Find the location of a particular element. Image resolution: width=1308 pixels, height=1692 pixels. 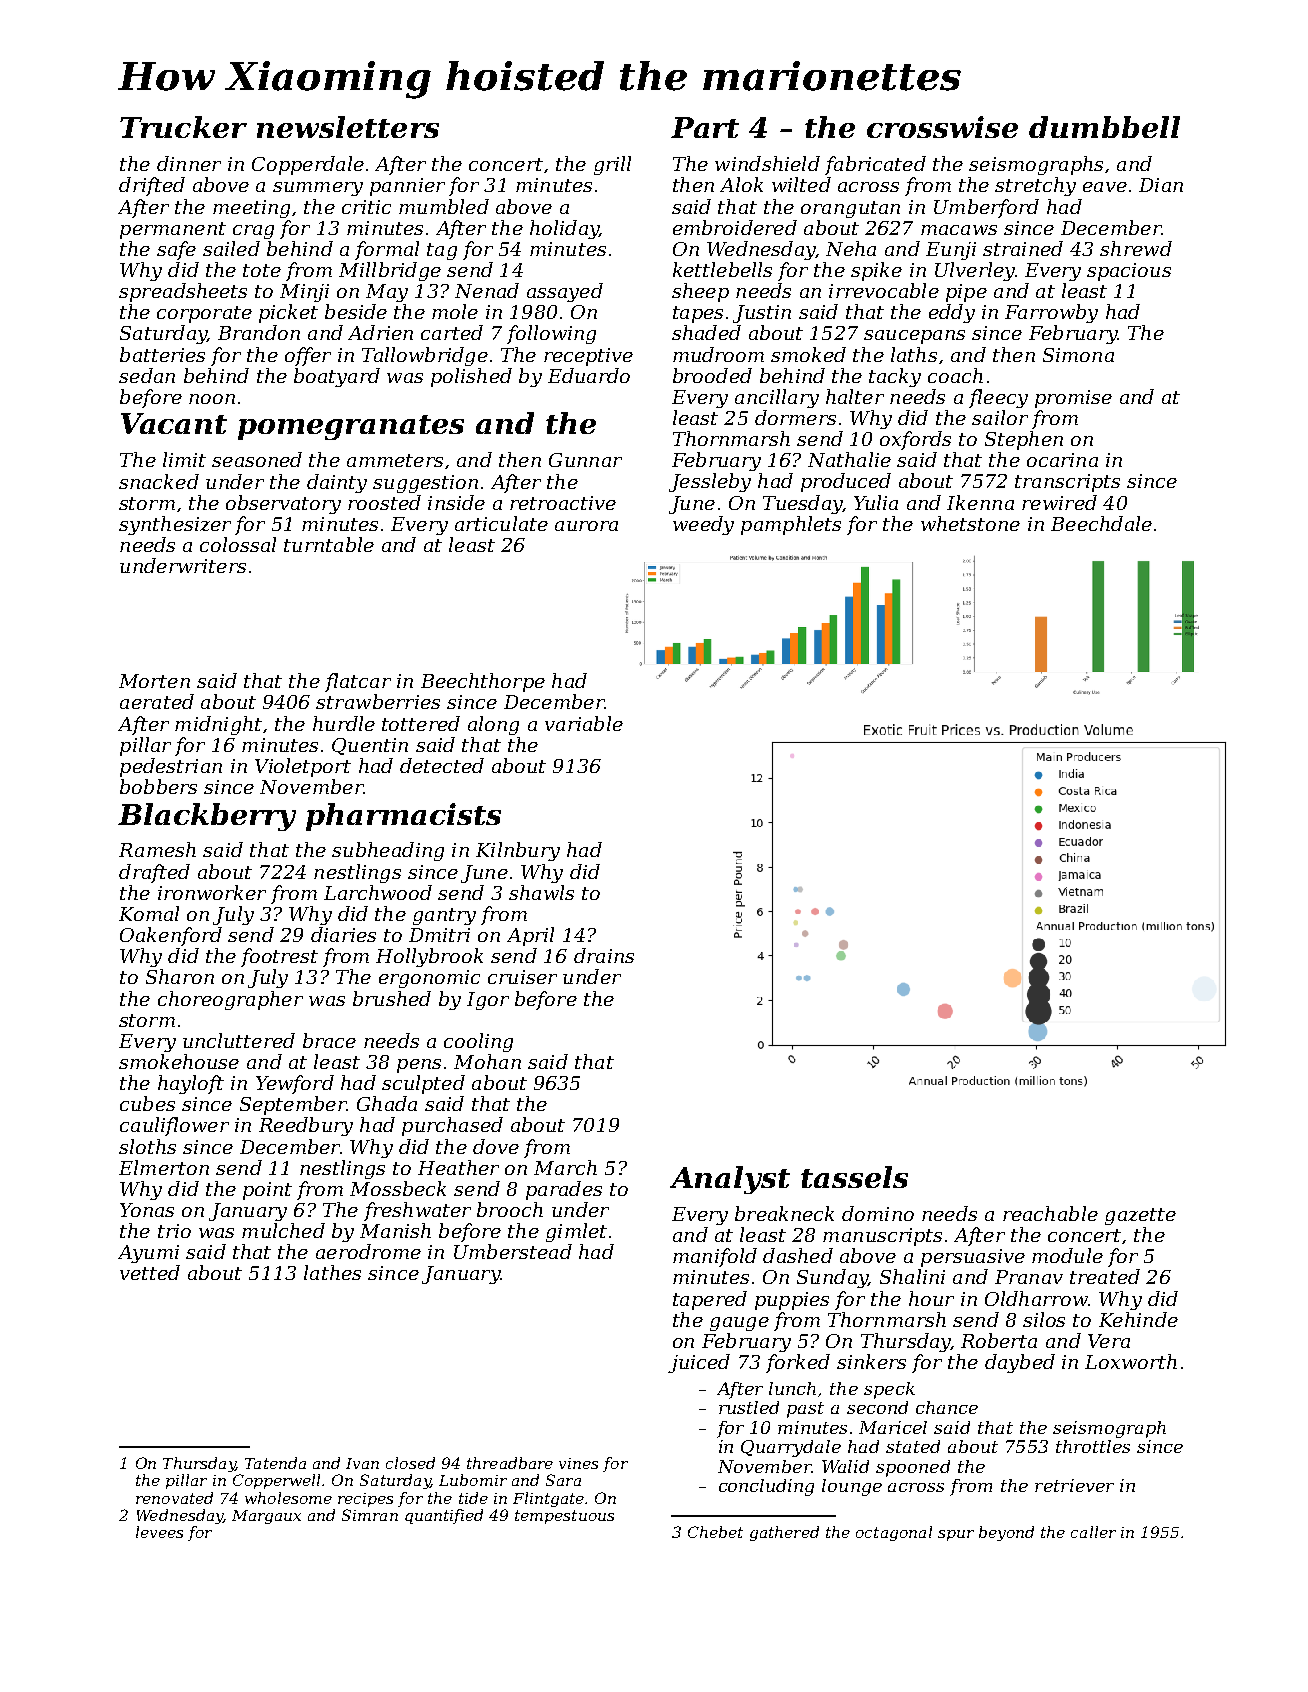

drains is located at coordinates (604, 955).
